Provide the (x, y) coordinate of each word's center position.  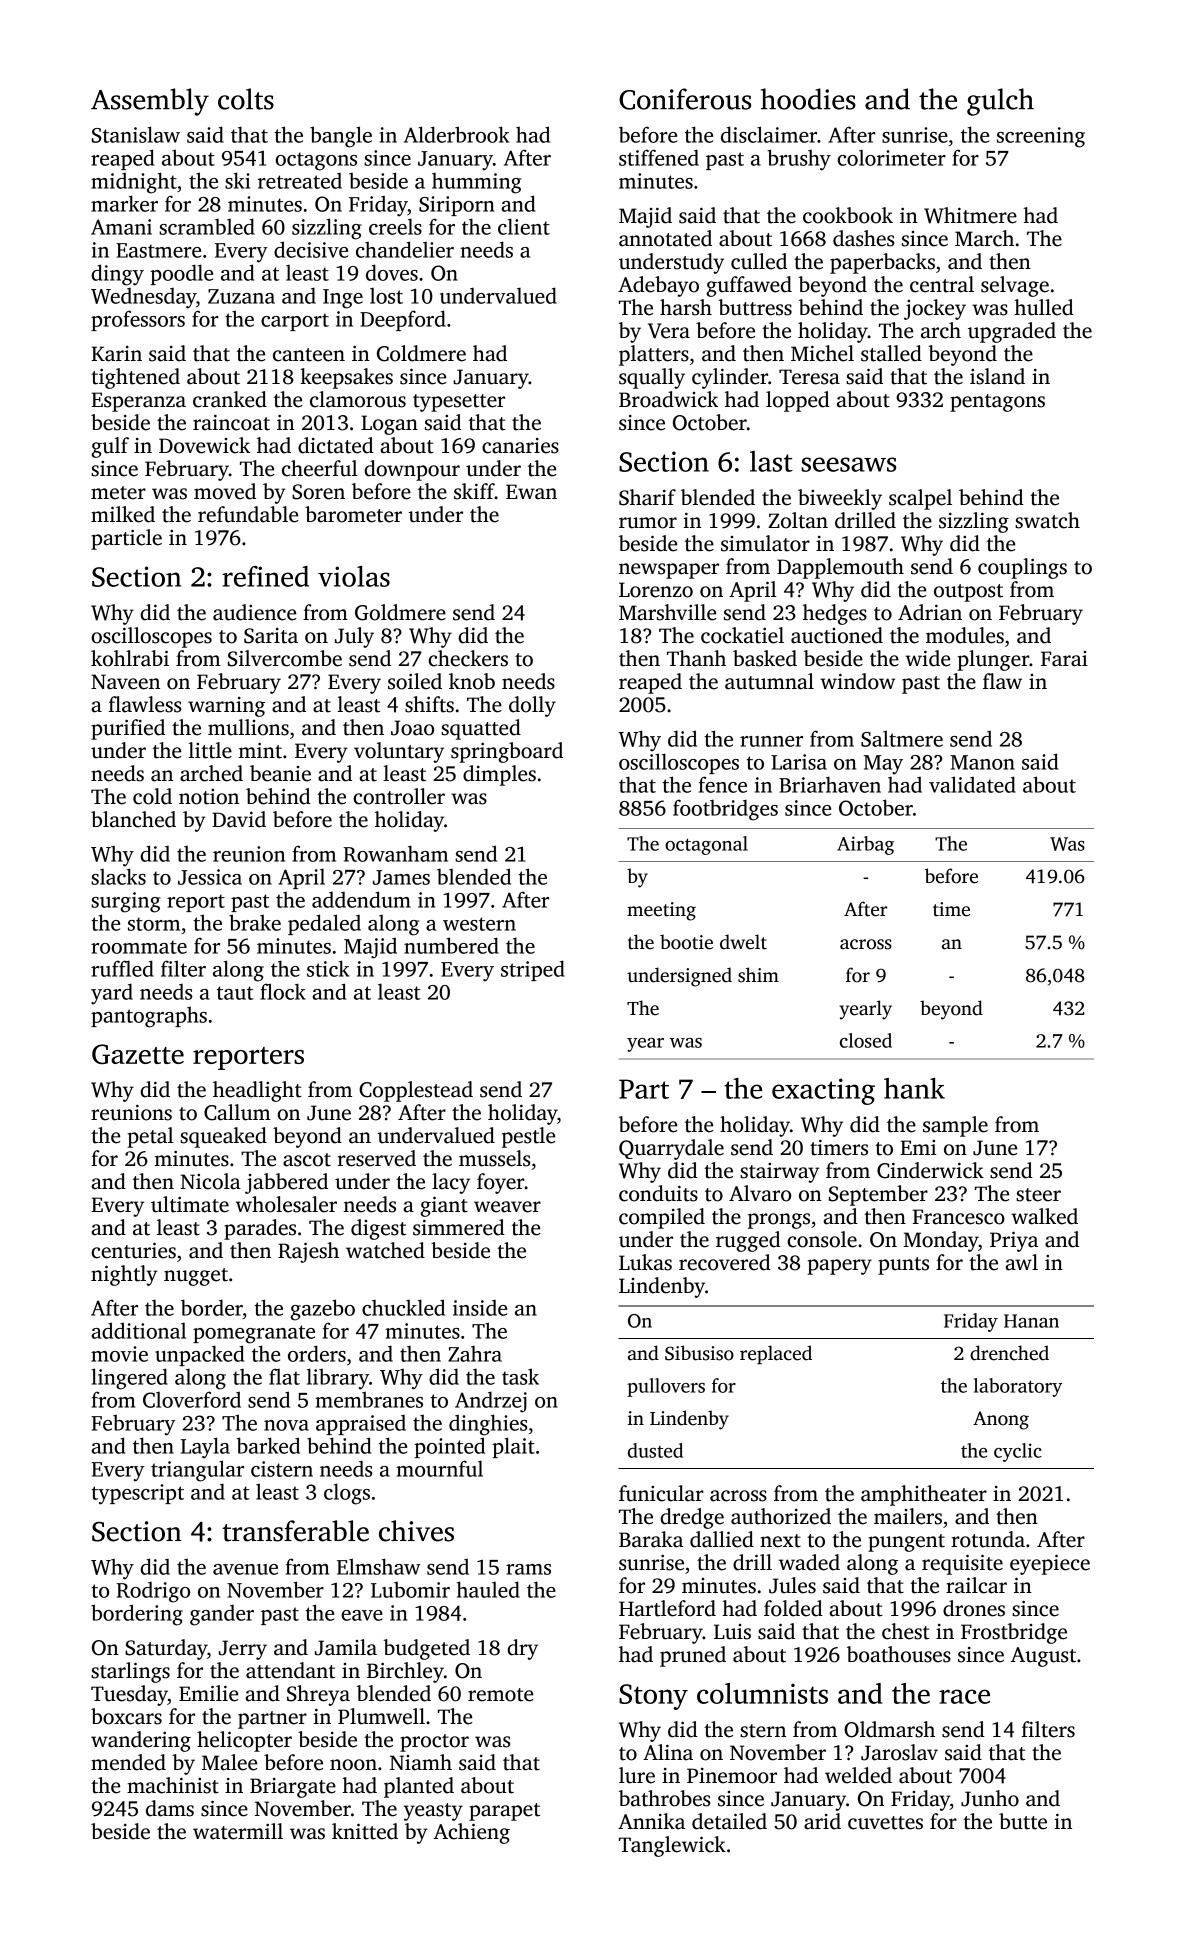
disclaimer (769, 134)
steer (1038, 1195)
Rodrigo (153, 1592)
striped (533, 970)
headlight (257, 1091)
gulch (1000, 102)
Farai (1064, 659)
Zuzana (241, 296)
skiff (474, 491)
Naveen (125, 682)
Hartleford (667, 1608)
